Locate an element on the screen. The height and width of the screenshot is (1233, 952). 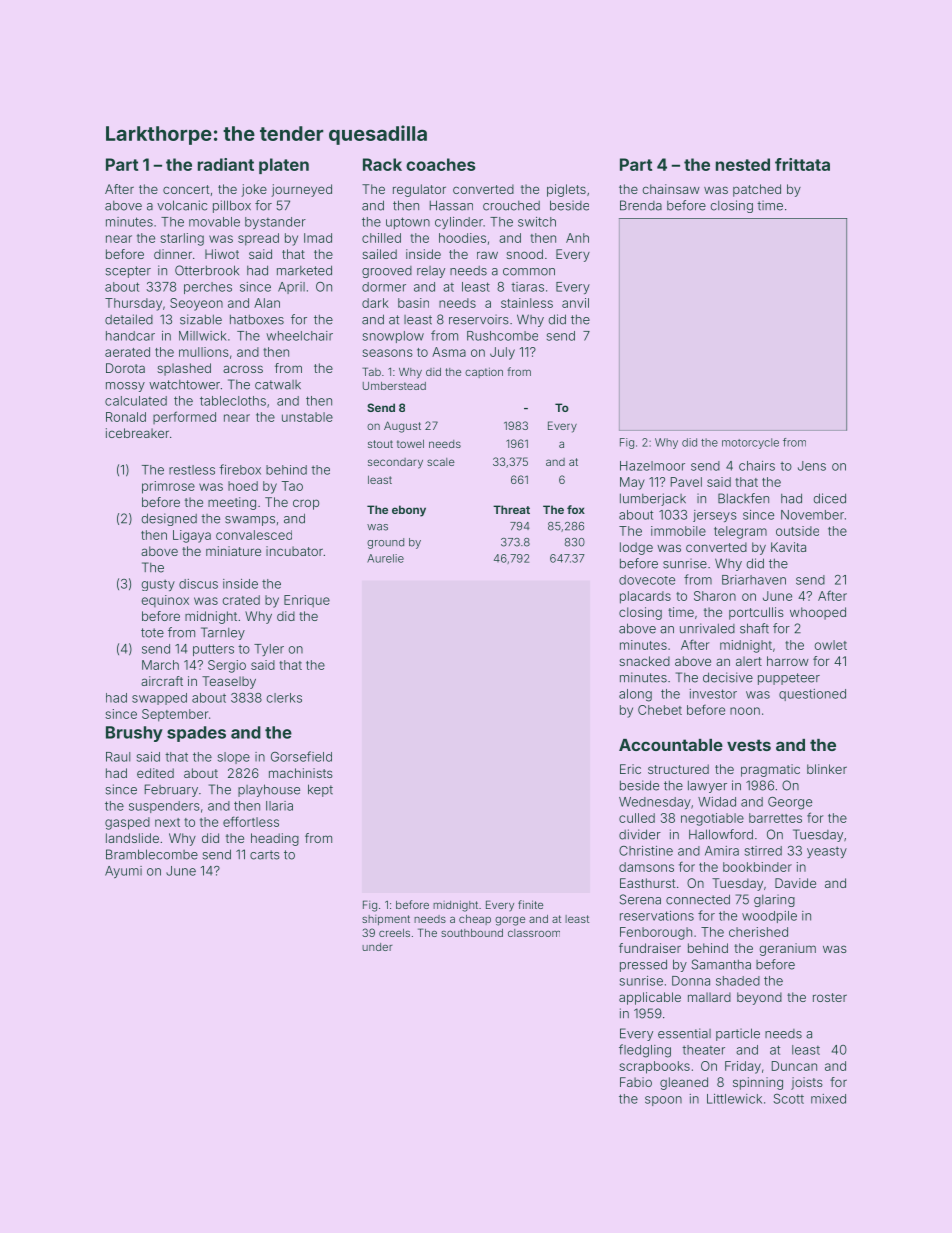
July is located at coordinates (502, 353).
